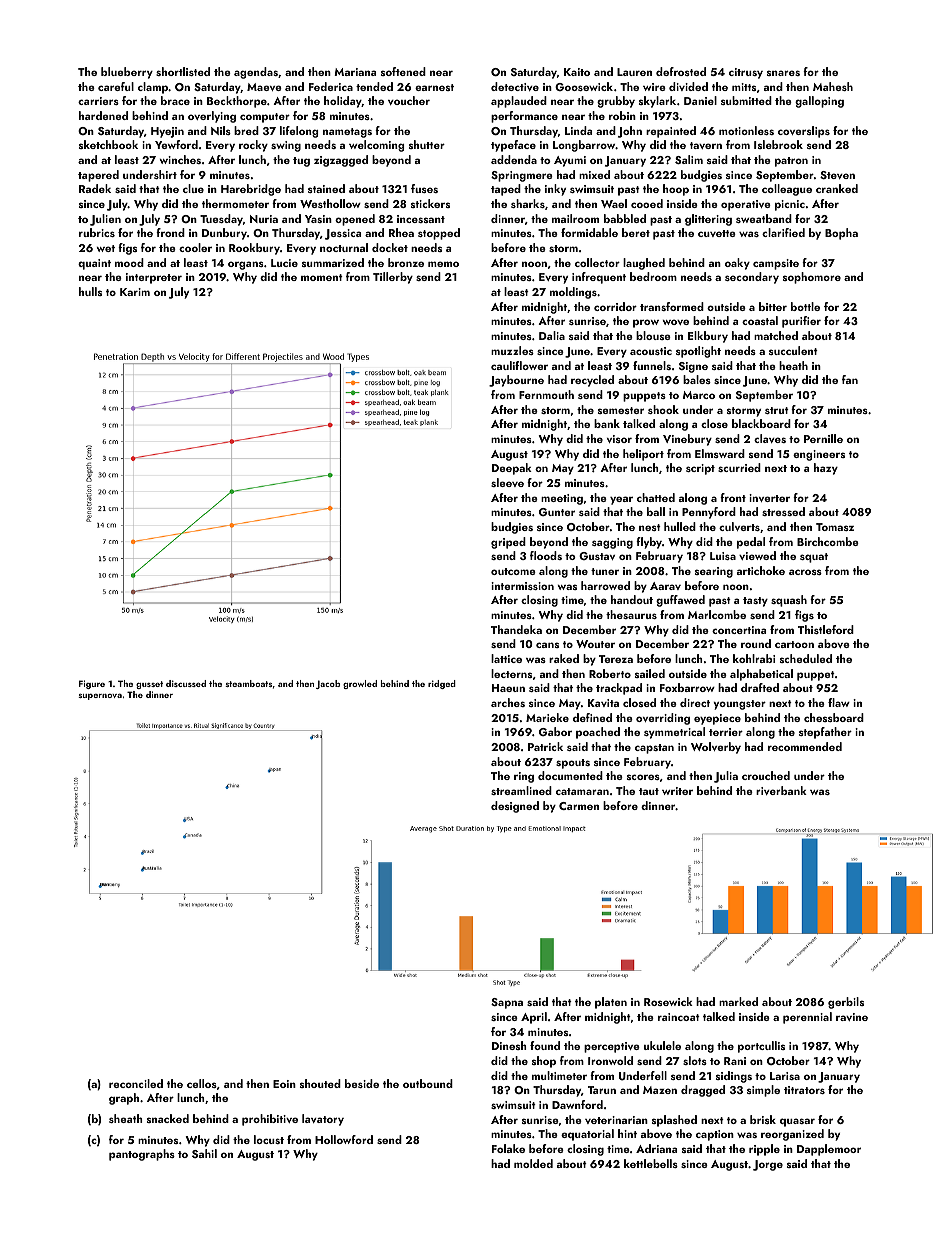 This document has width=952, height=1233. What do you see at coordinates (746, 73) in the document?
I see `citrusy` at bounding box center [746, 73].
